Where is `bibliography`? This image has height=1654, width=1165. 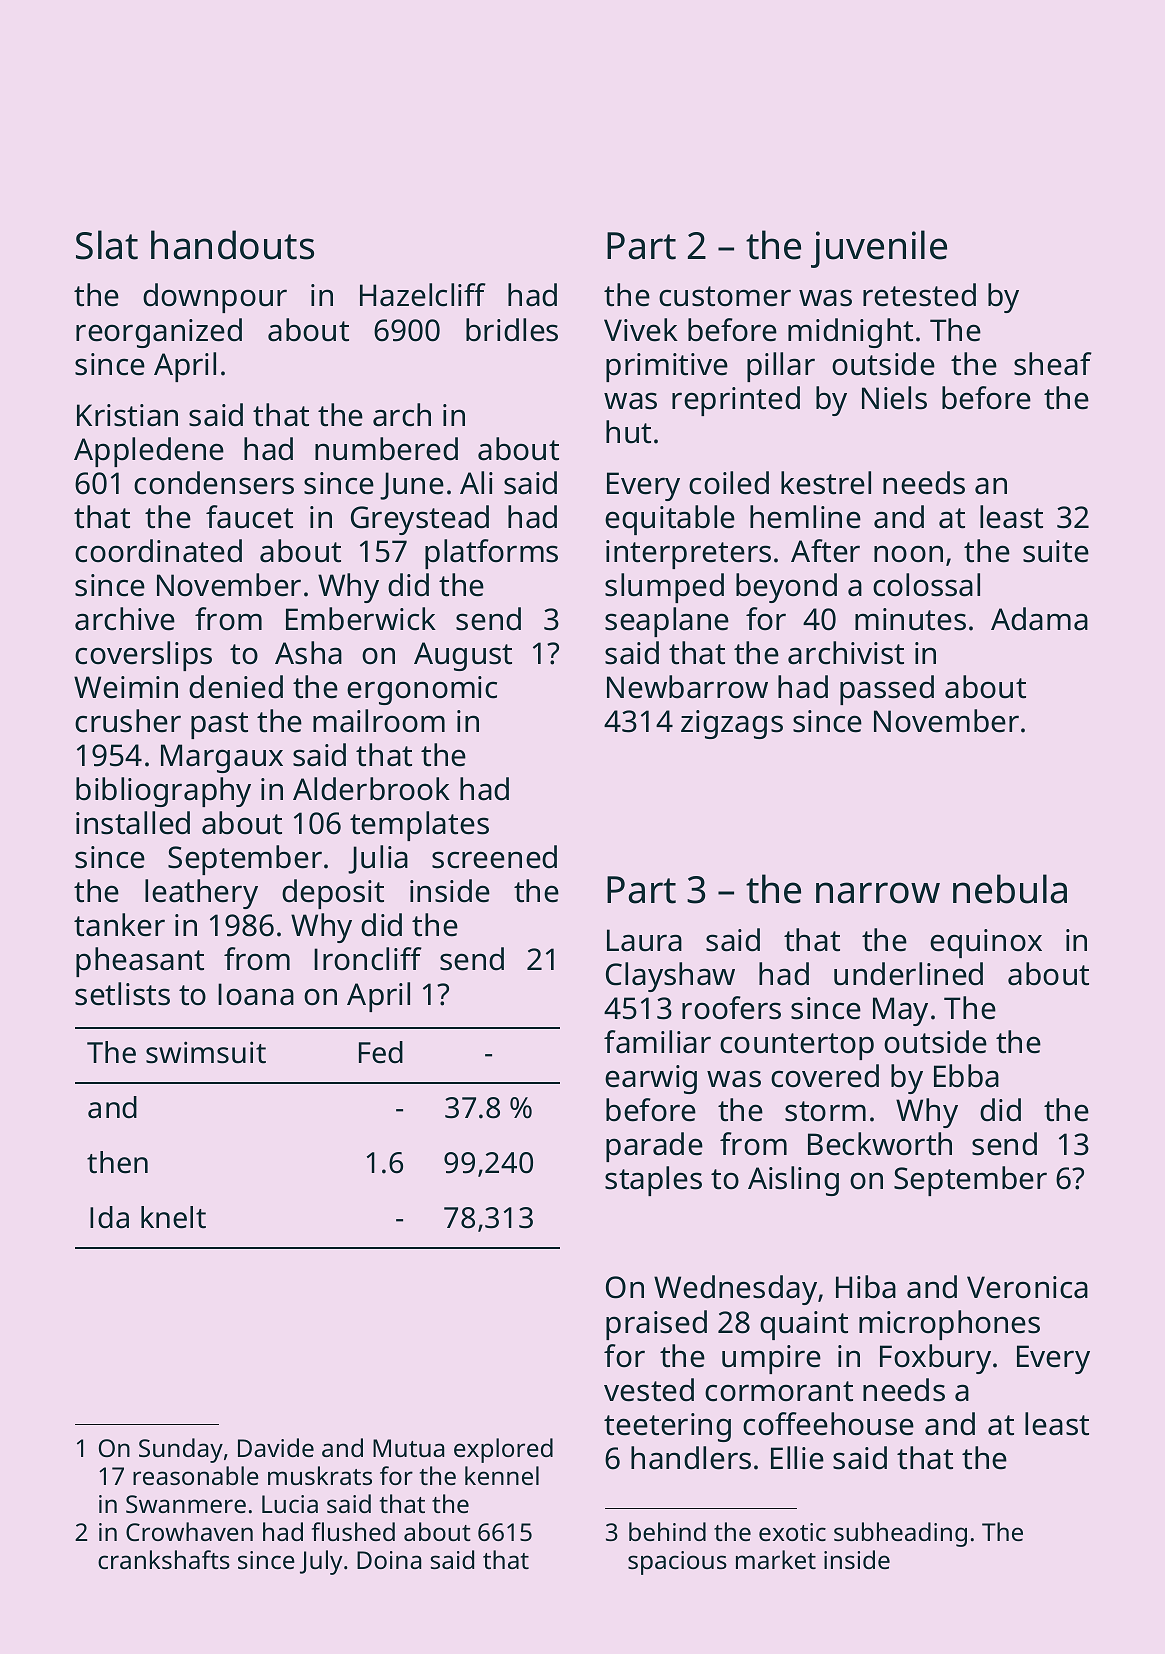 bibliography is located at coordinates (163, 792).
